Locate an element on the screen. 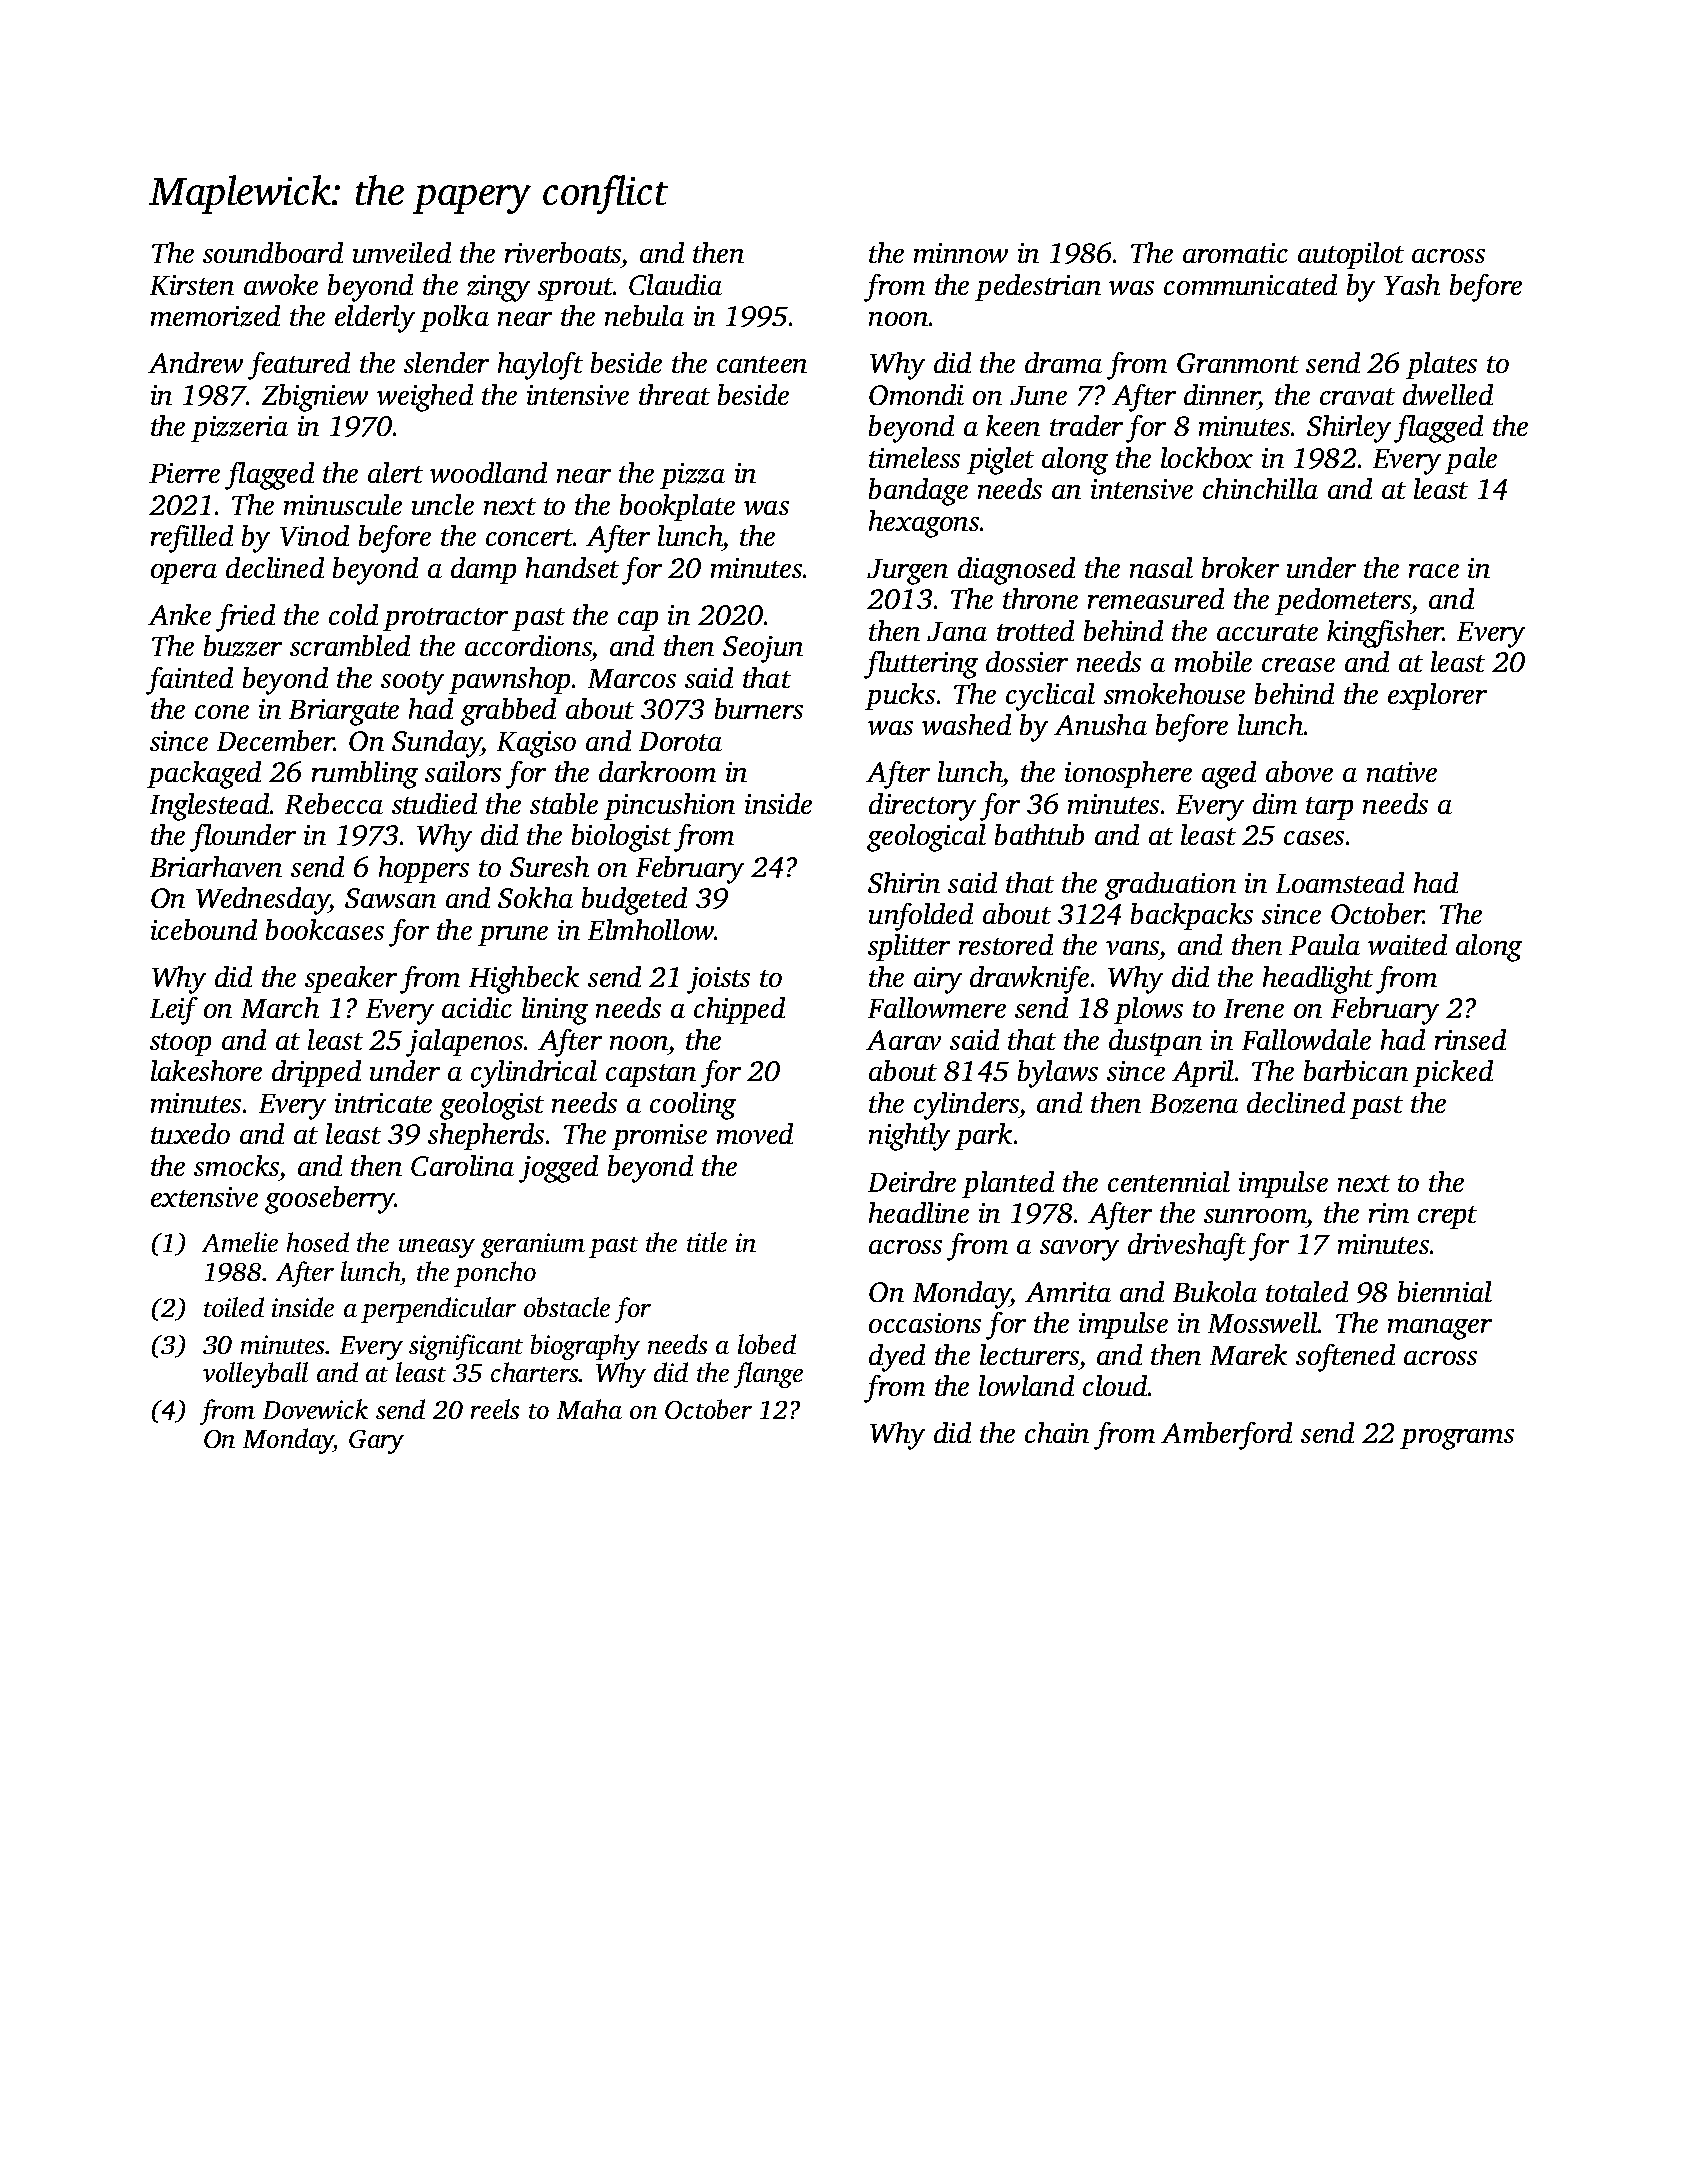  minnow is located at coordinates (961, 253).
